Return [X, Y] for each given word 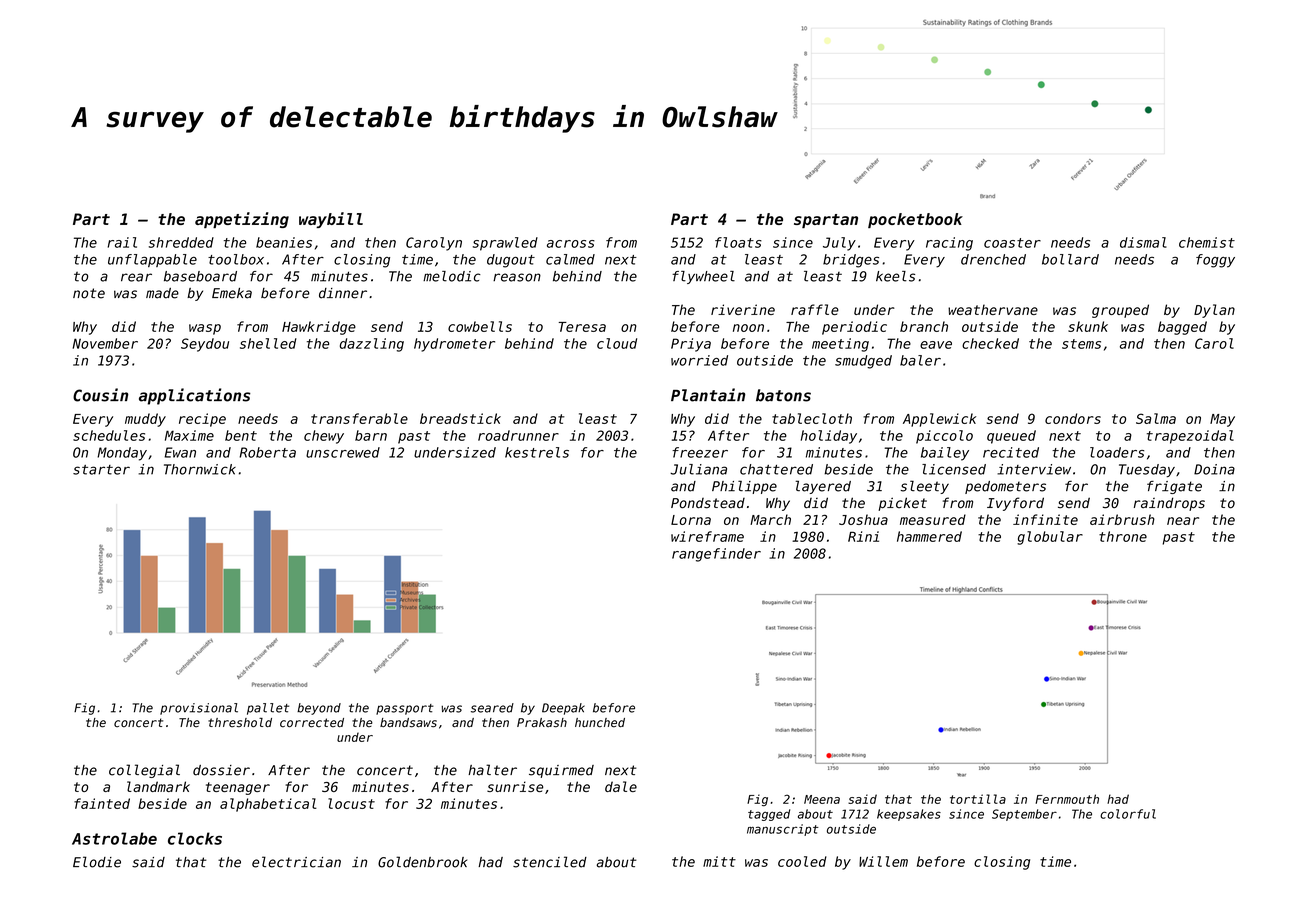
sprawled [505, 244]
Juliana [698, 469]
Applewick [939, 420]
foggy [1215, 261]
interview [1034, 469]
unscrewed [343, 452]
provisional [199, 709]
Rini [863, 536]
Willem [883, 861]
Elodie [97, 862]
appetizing [242, 220]
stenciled [550, 862]
